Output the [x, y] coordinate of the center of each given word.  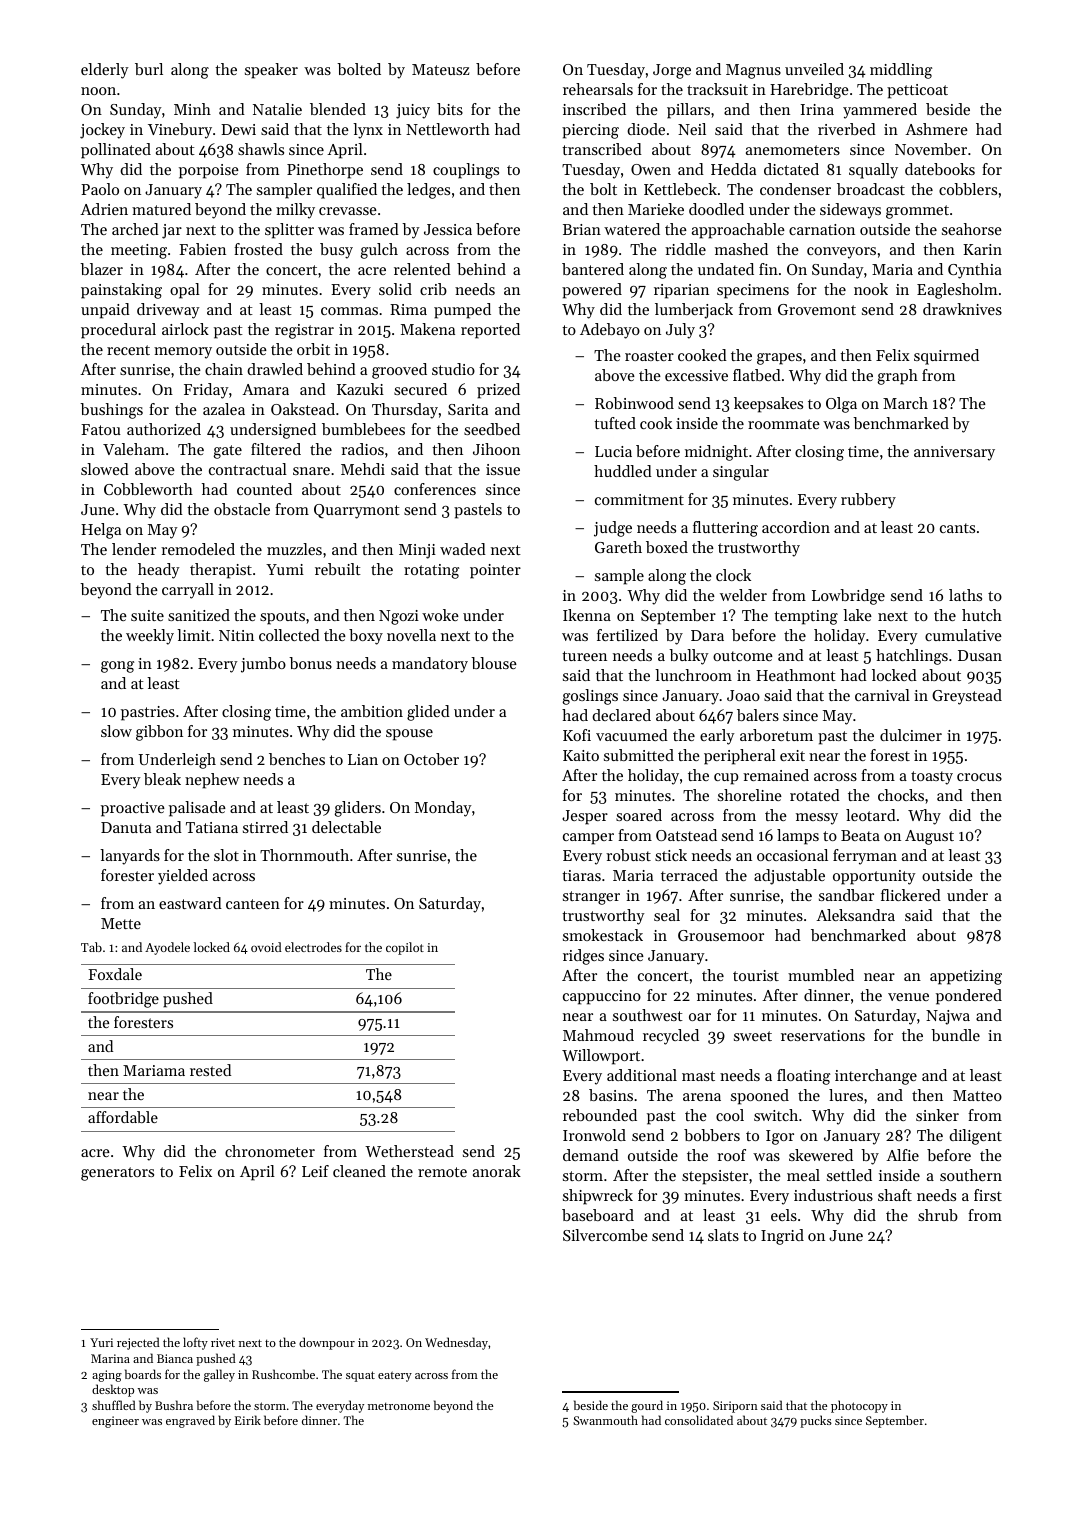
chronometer [270, 1151]
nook [871, 289]
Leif [315, 1171]
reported [490, 331]
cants [957, 528]
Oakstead [303, 409]
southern [971, 1175]
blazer [101, 269]
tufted [615, 423]
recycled [671, 1037]
